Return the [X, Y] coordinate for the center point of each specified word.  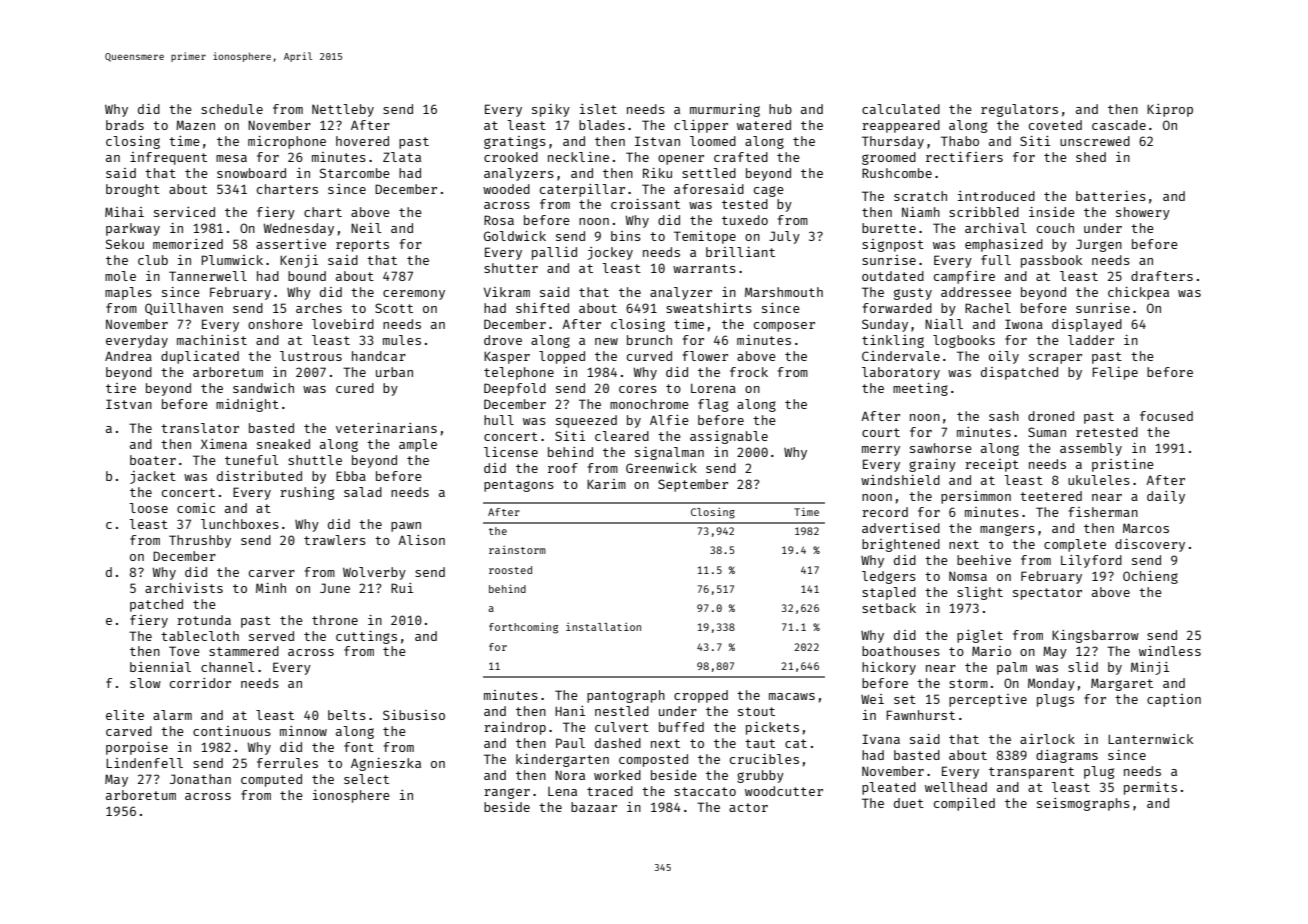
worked [617, 775]
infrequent [168, 158]
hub [780, 109]
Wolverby [374, 573]
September [693, 485]
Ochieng [1150, 577]
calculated [901, 109]
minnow [303, 731]
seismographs [1083, 804]
